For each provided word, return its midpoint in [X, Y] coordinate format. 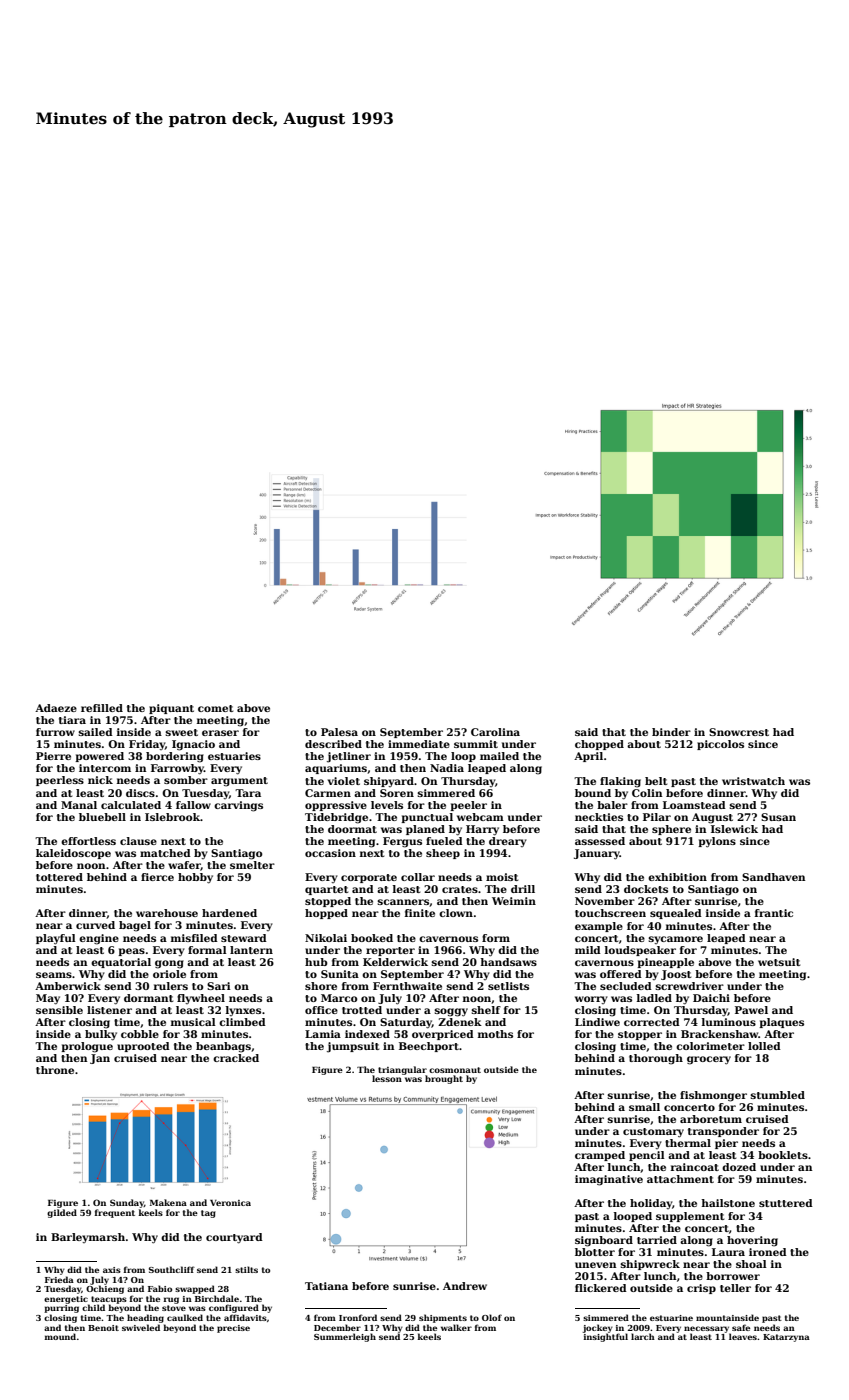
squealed [676, 914]
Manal [79, 805]
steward [244, 938]
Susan [778, 817]
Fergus [402, 842]
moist [502, 877]
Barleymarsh [88, 1238]
